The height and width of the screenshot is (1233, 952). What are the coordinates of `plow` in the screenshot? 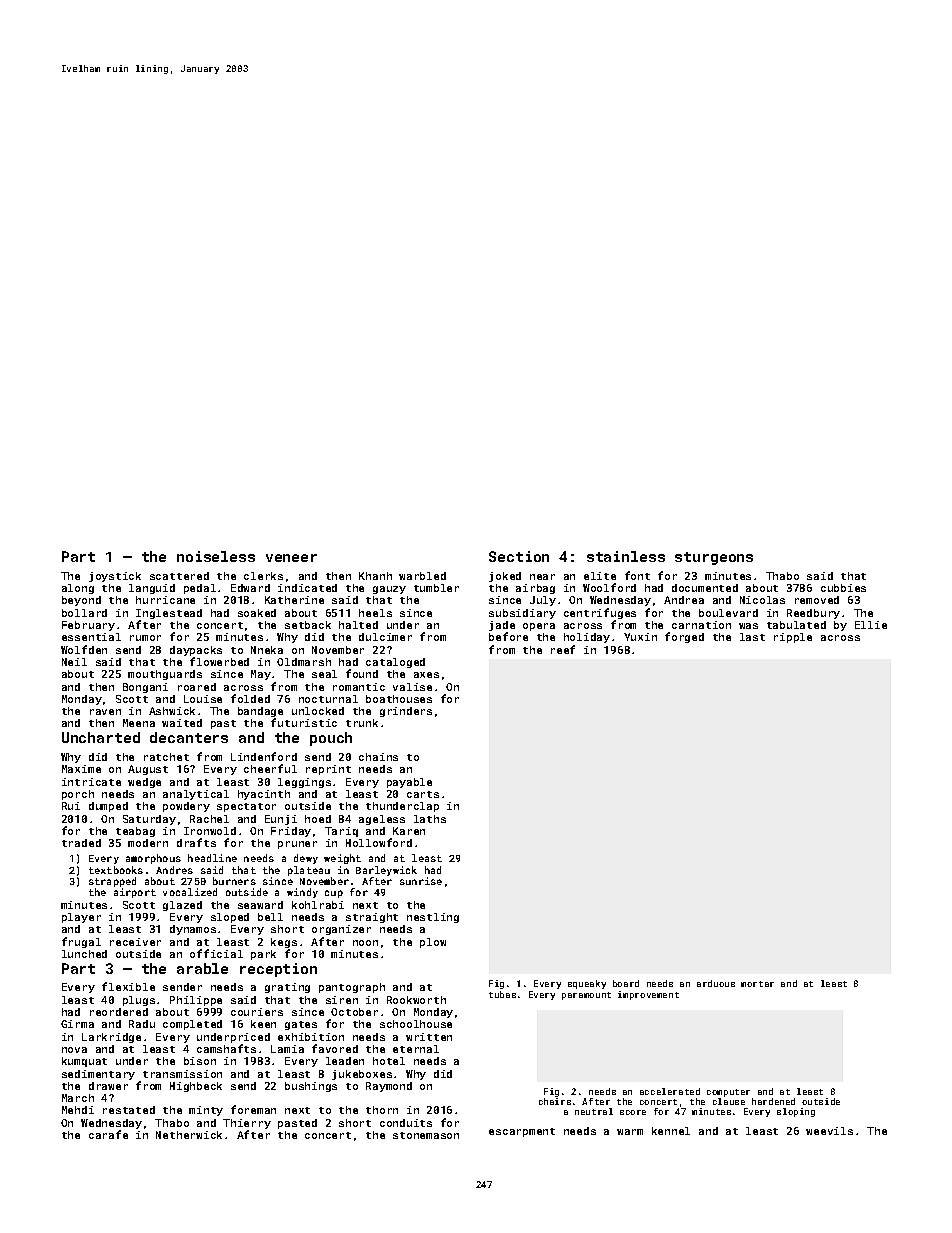 It's located at (433, 943).
